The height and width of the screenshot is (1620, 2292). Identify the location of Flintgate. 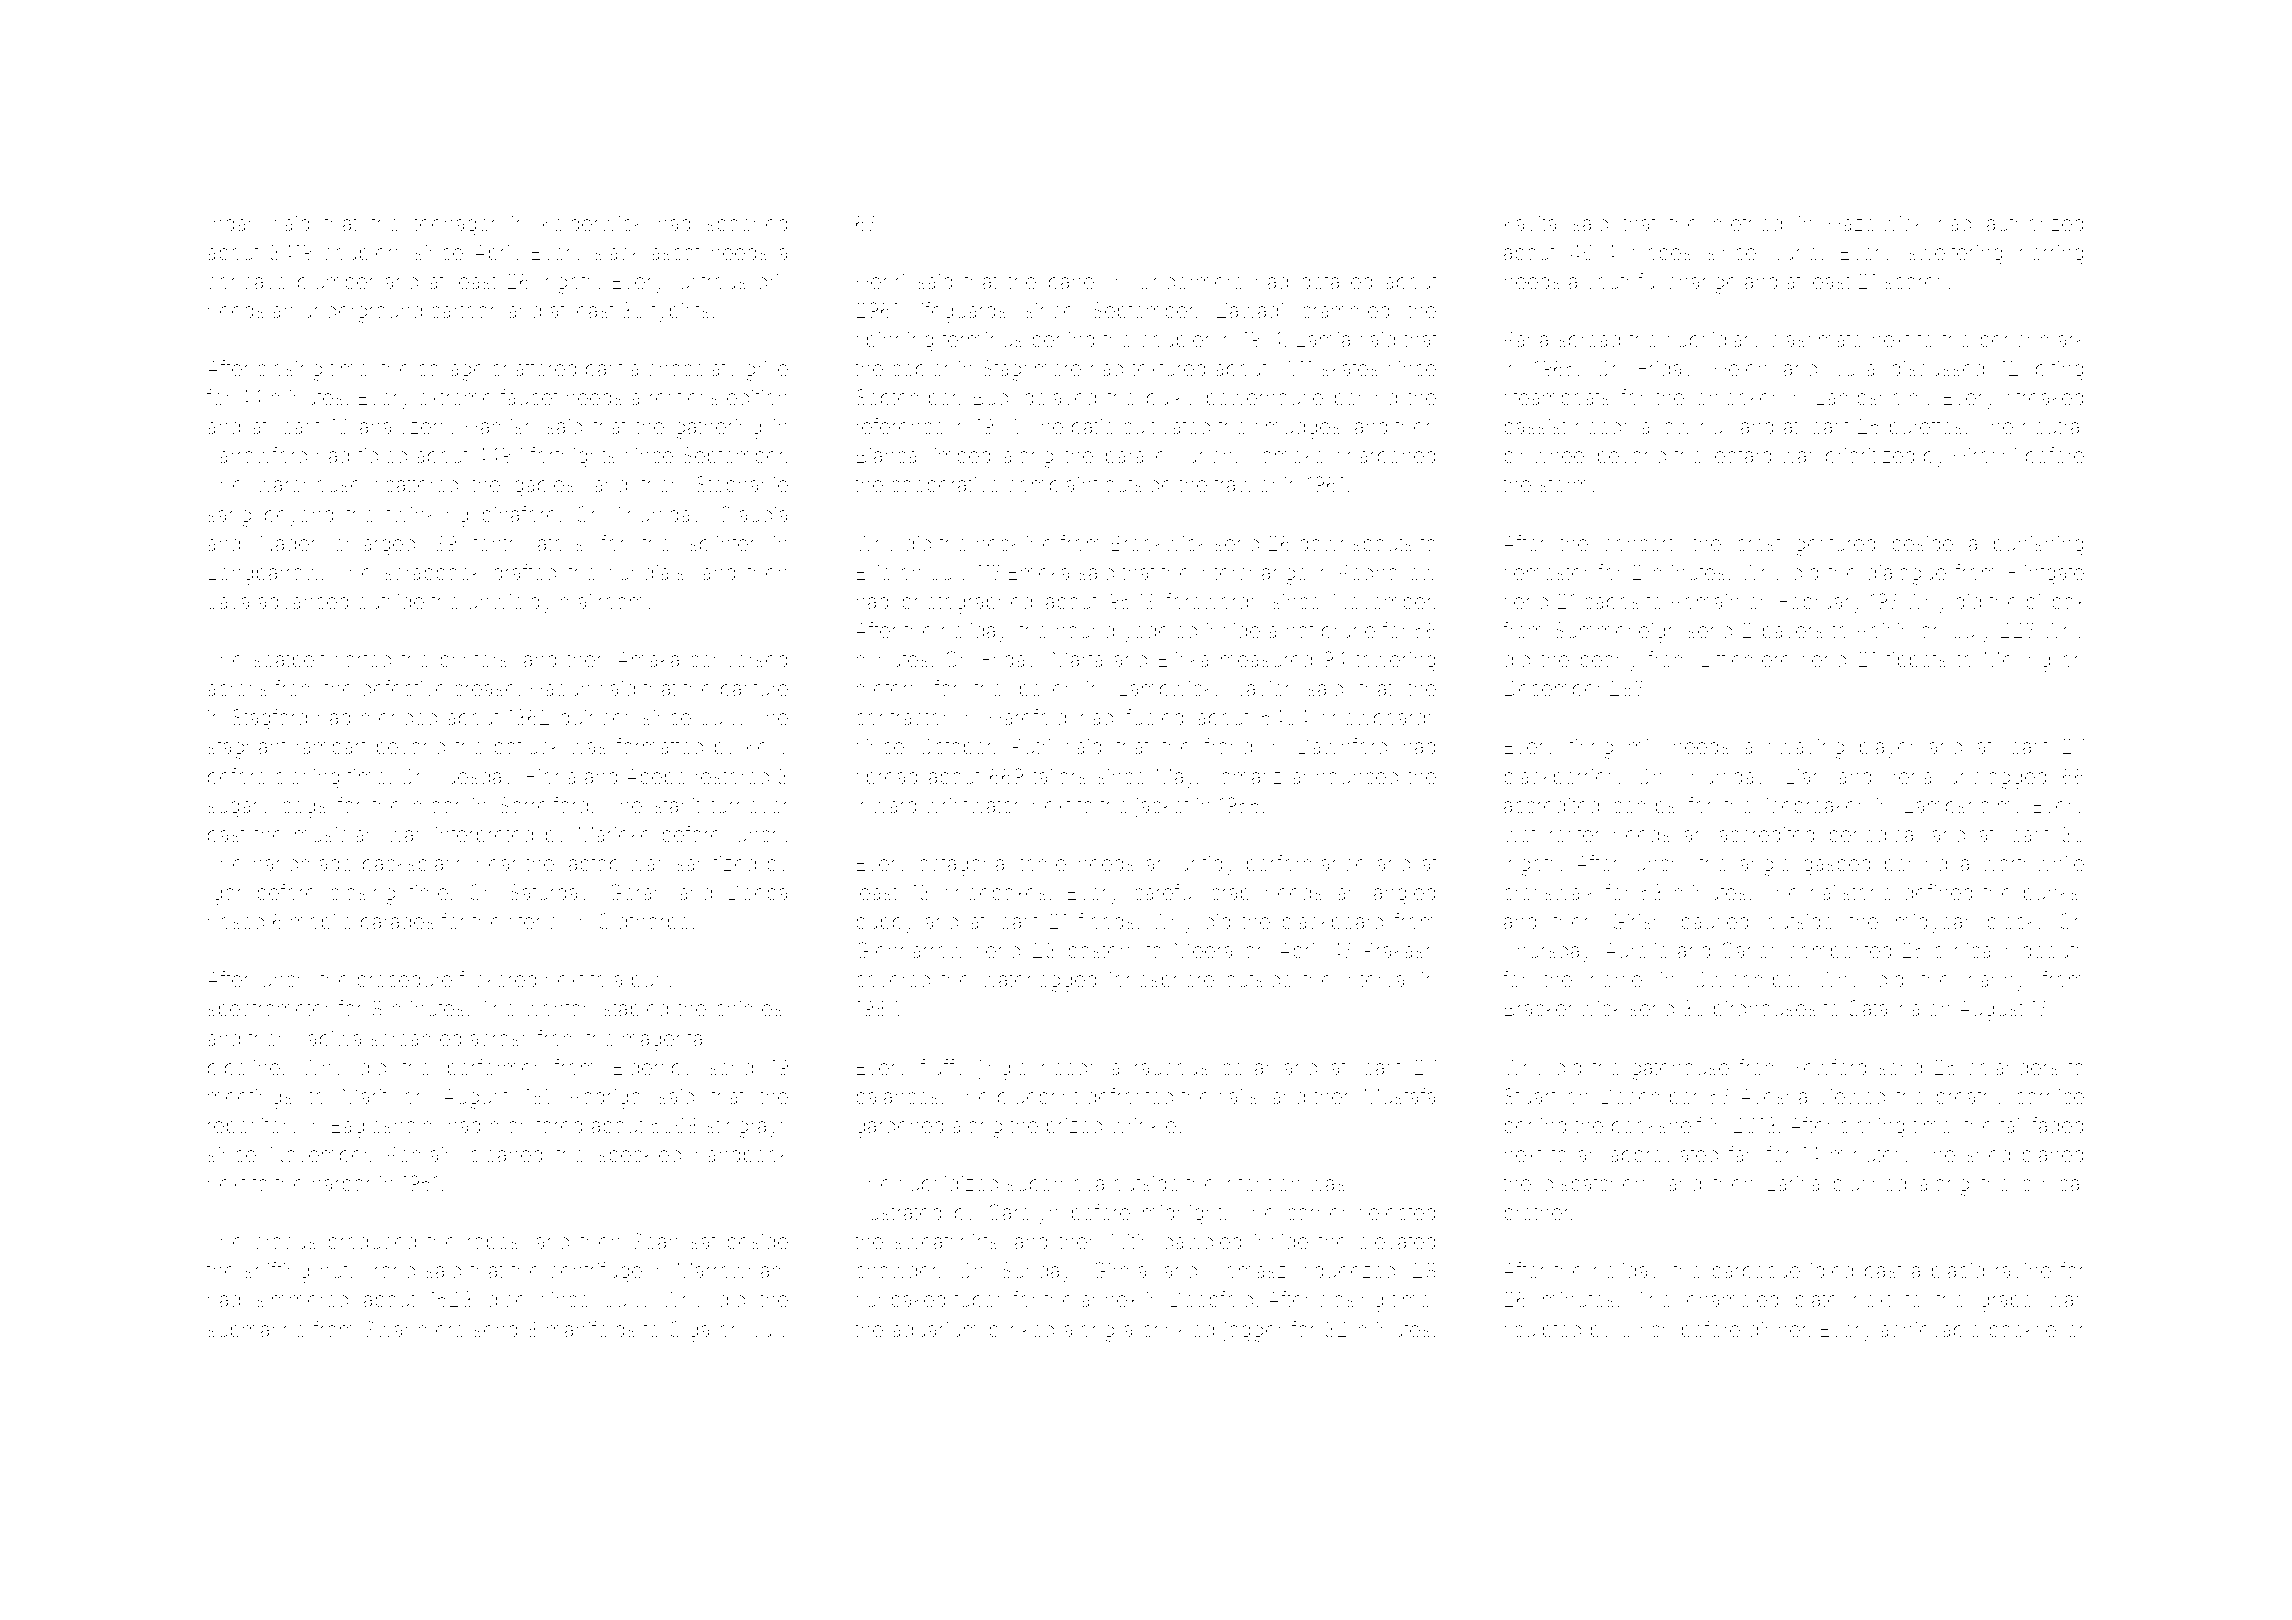
(2046, 574).
